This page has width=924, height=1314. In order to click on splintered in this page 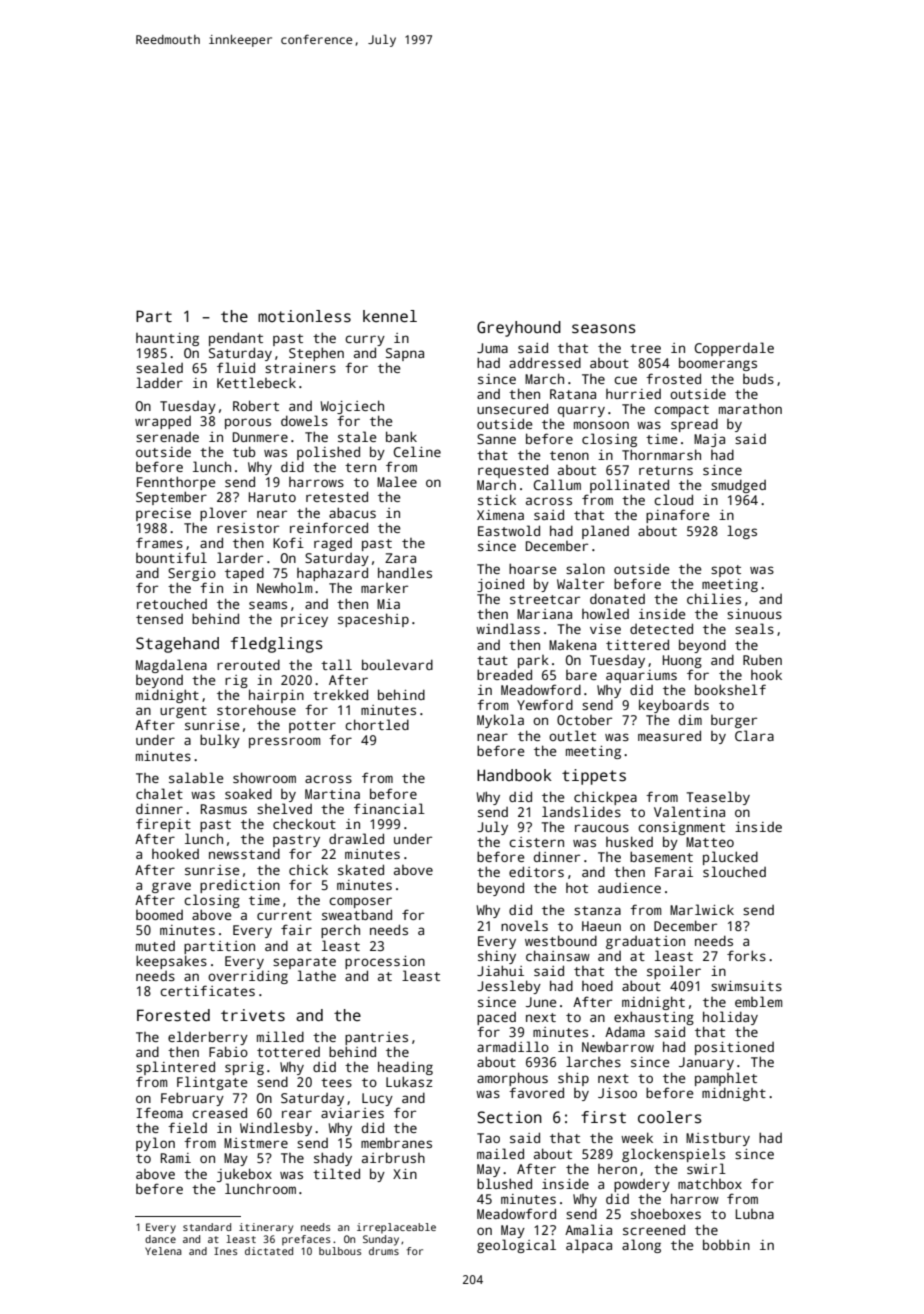, I will do `click(175, 1068)`.
